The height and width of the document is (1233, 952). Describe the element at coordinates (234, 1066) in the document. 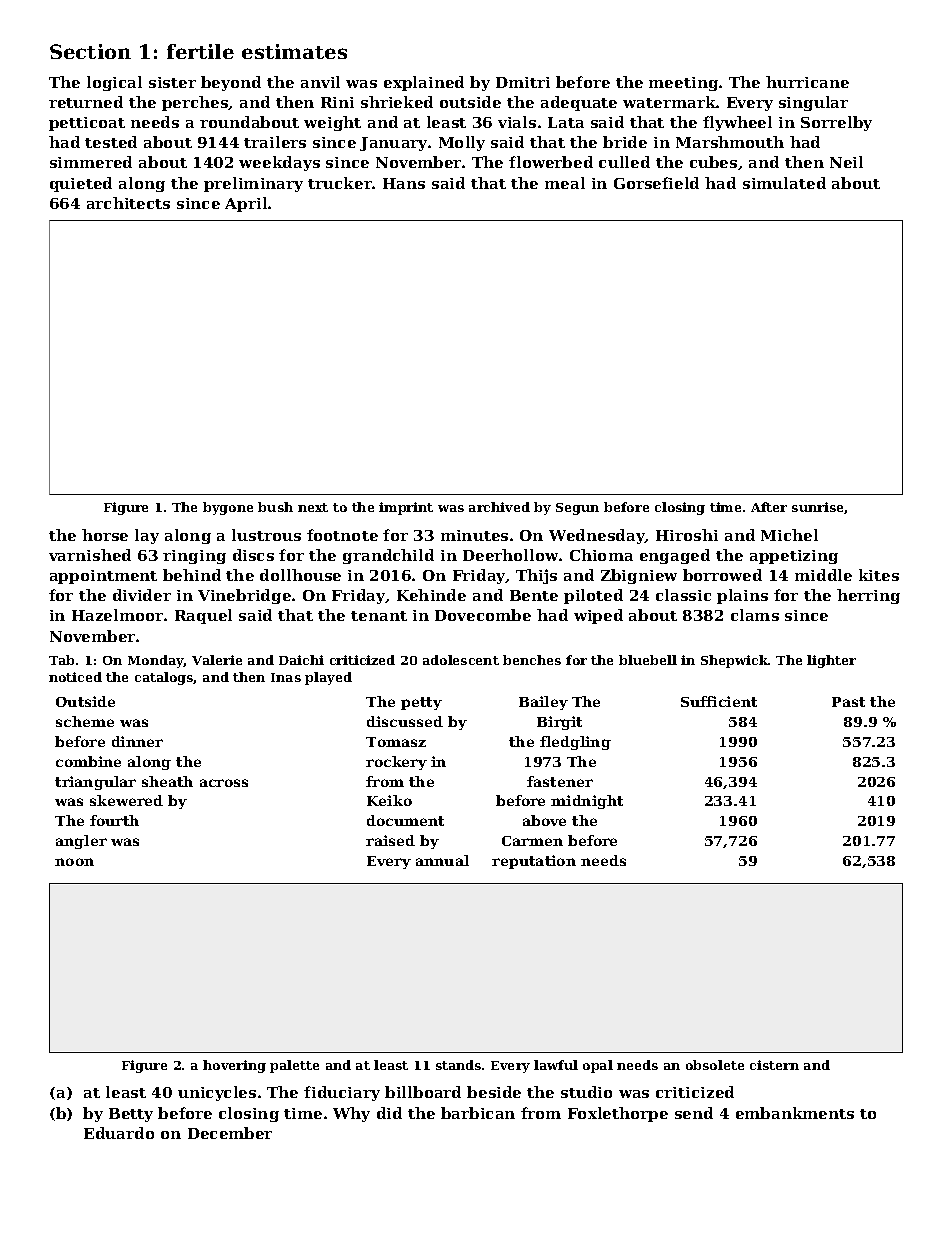

I see `hovering` at that location.
